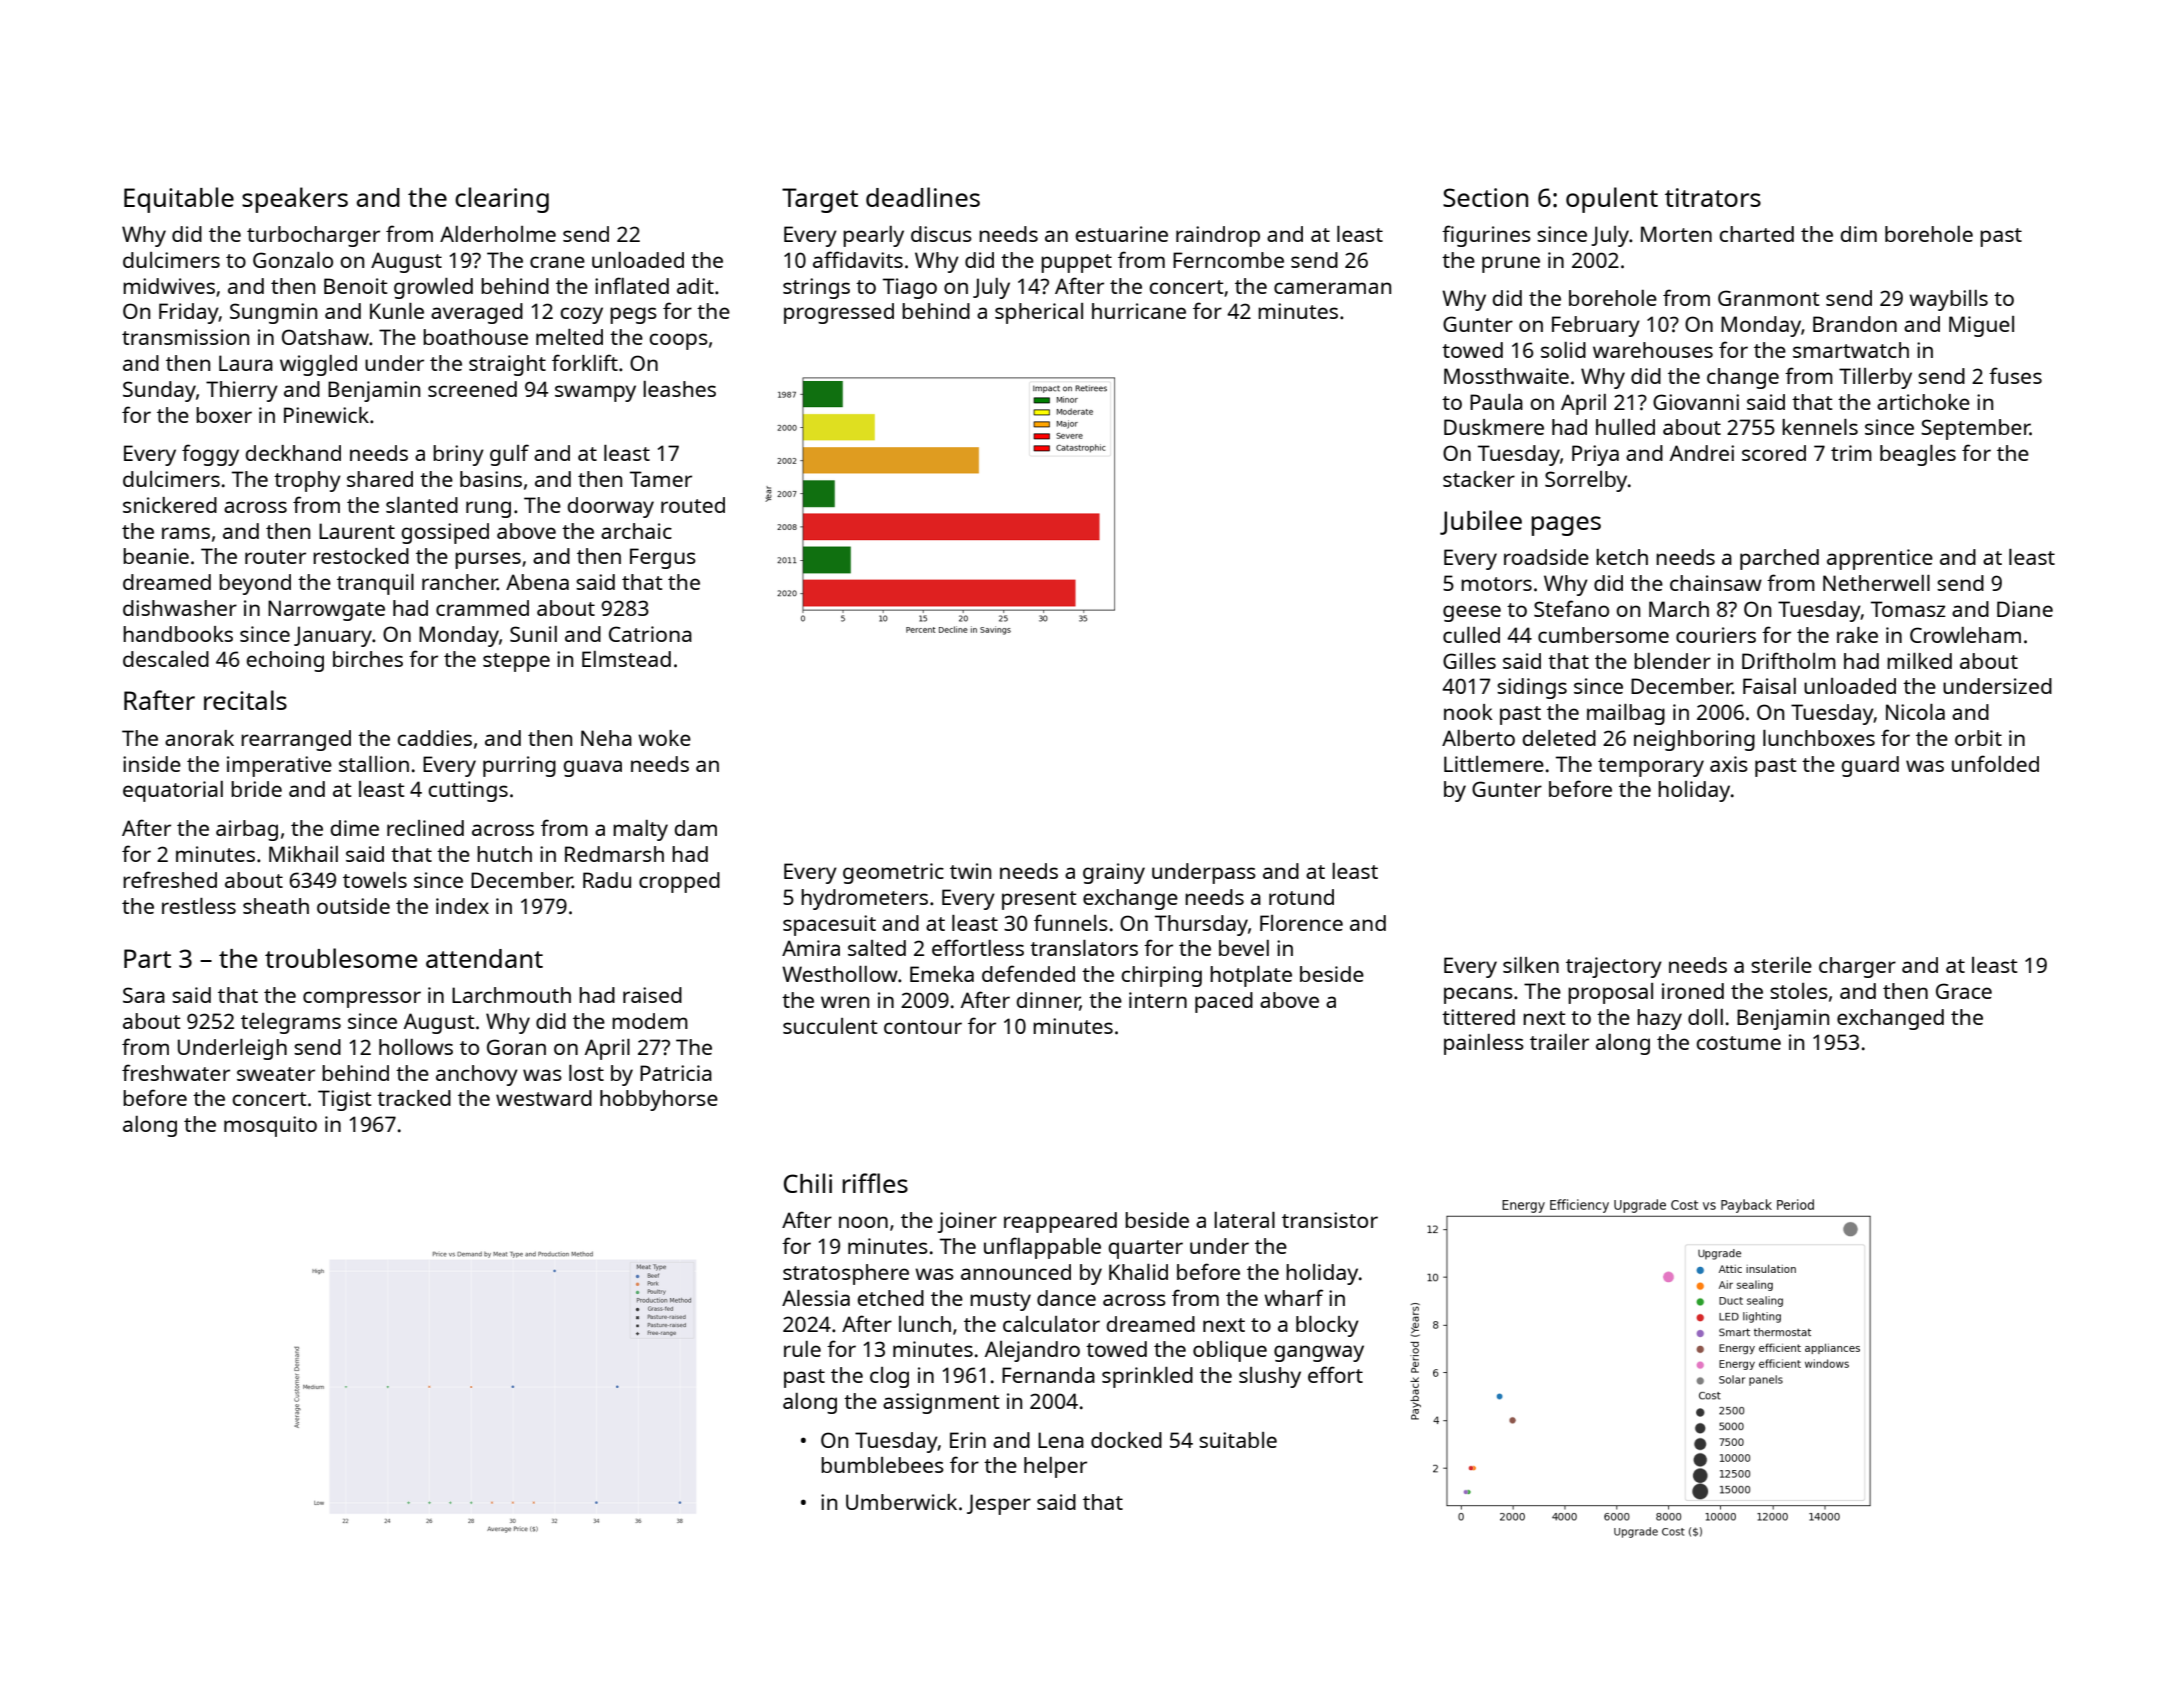  What do you see at coordinates (923, 1027) in the screenshot?
I see `contour` at bounding box center [923, 1027].
